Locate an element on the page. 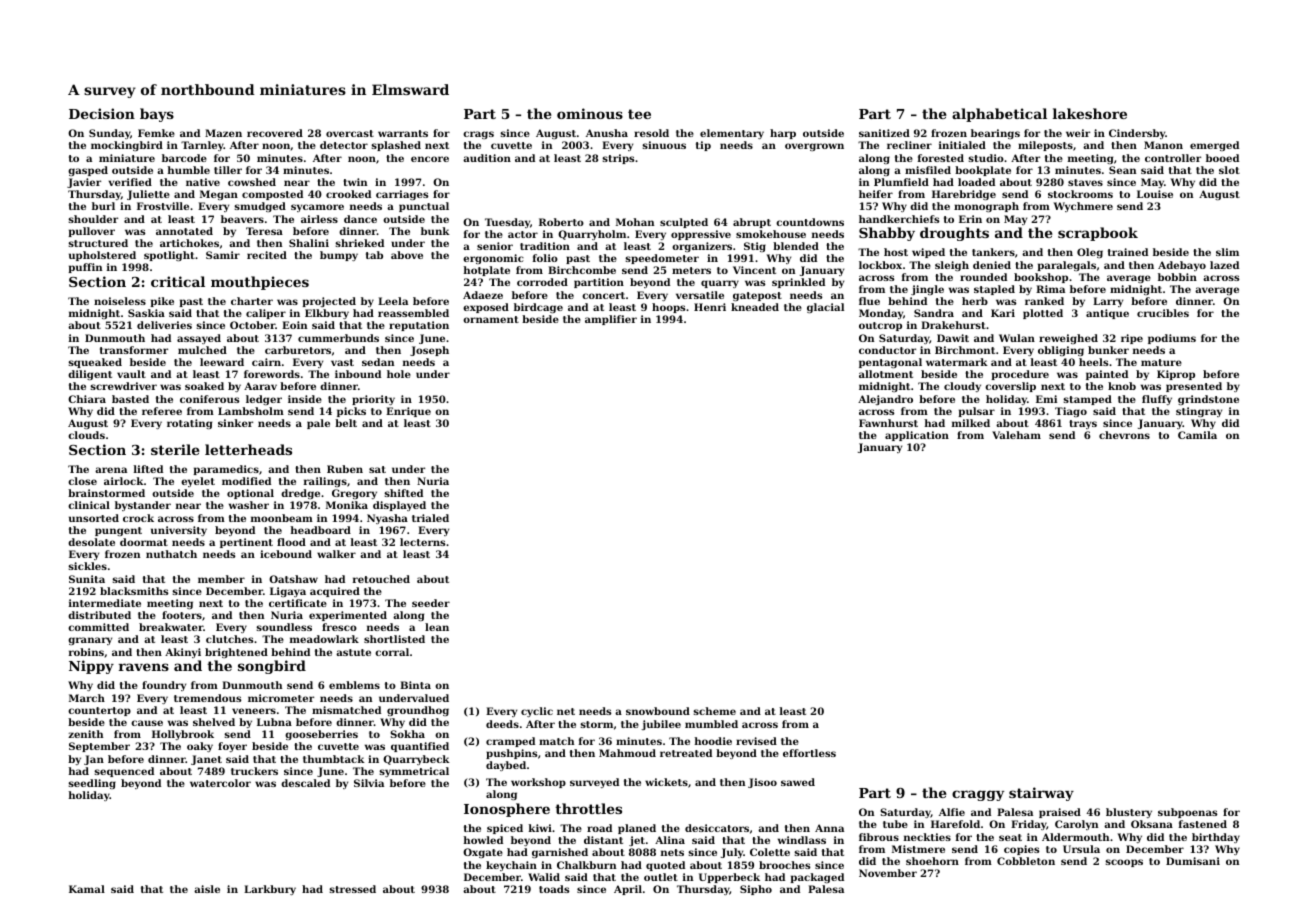  snowbound is located at coordinates (658, 711).
